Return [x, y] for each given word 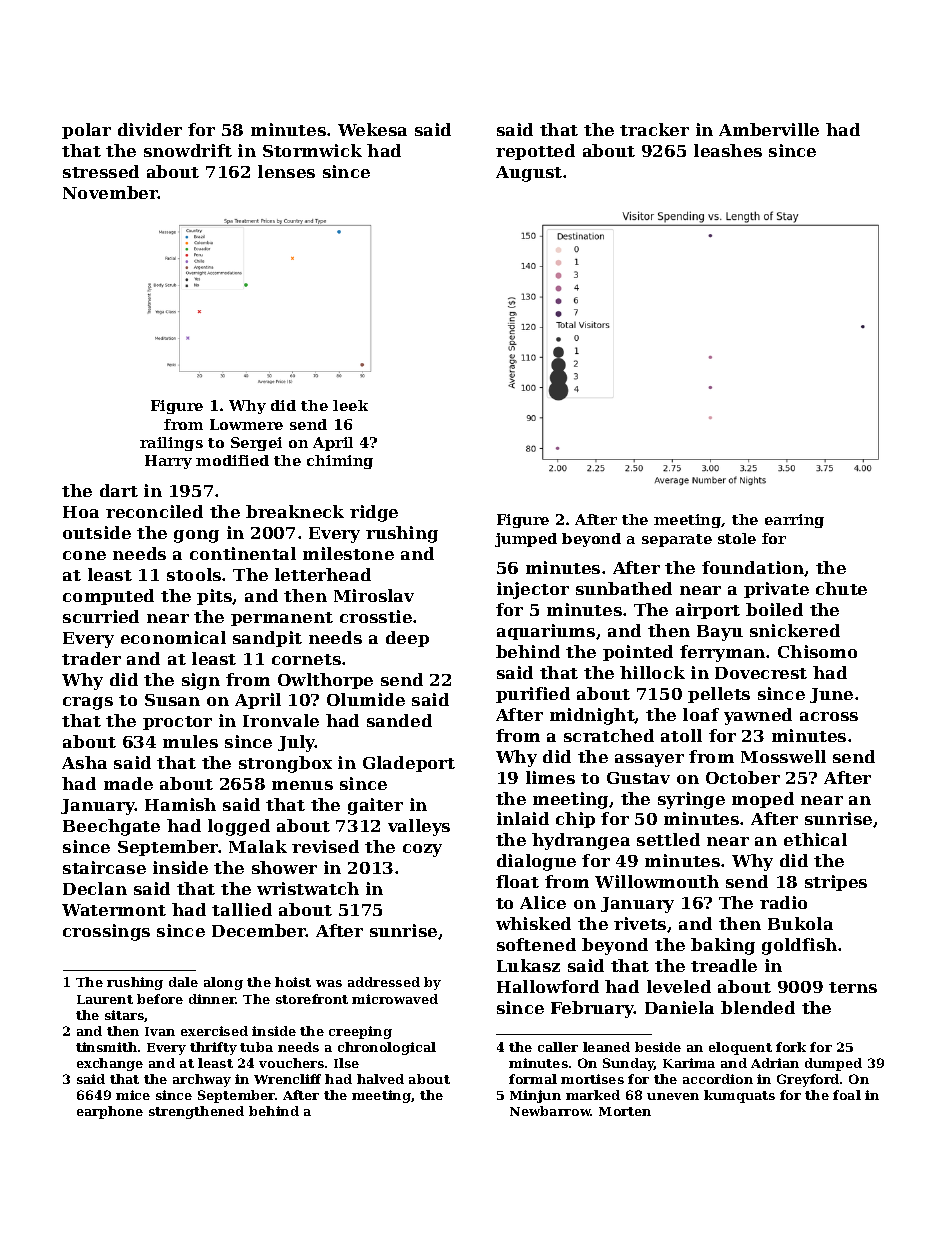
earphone [110, 1112]
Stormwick [312, 150]
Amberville [769, 129]
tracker [654, 129]
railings [171, 444]
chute [841, 588]
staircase [104, 867]
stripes [836, 883]
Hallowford [548, 986]
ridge [374, 513]
